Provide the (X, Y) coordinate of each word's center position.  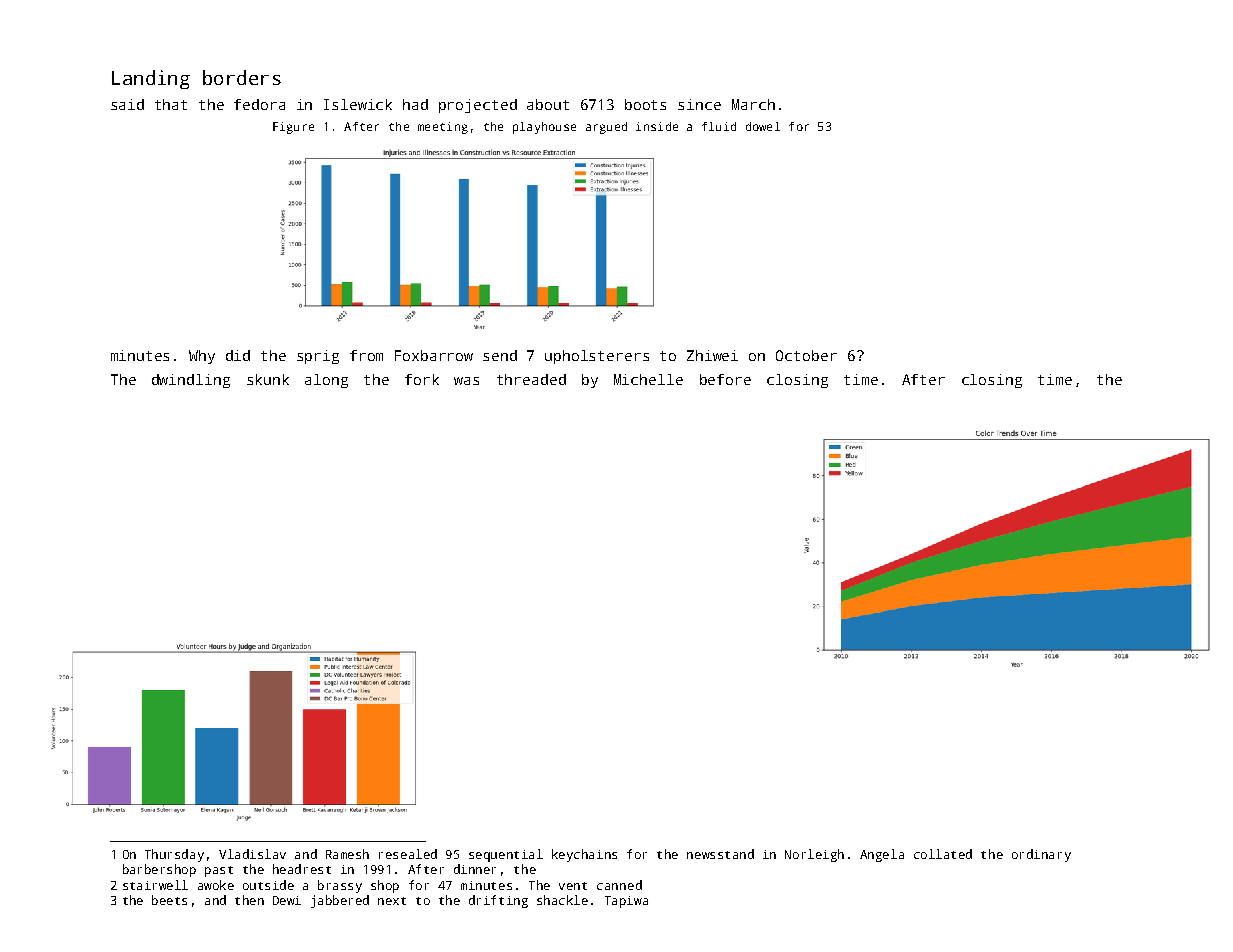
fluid (719, 126)
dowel (763, 126)
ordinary (1041, 855)
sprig (318, 357)
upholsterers (597, 357)
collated (943, 854)
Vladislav (252, 854)
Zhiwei (712, 355)
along (326, 381)
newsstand (720, 854)
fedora (259, 104)
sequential (506, 855)
